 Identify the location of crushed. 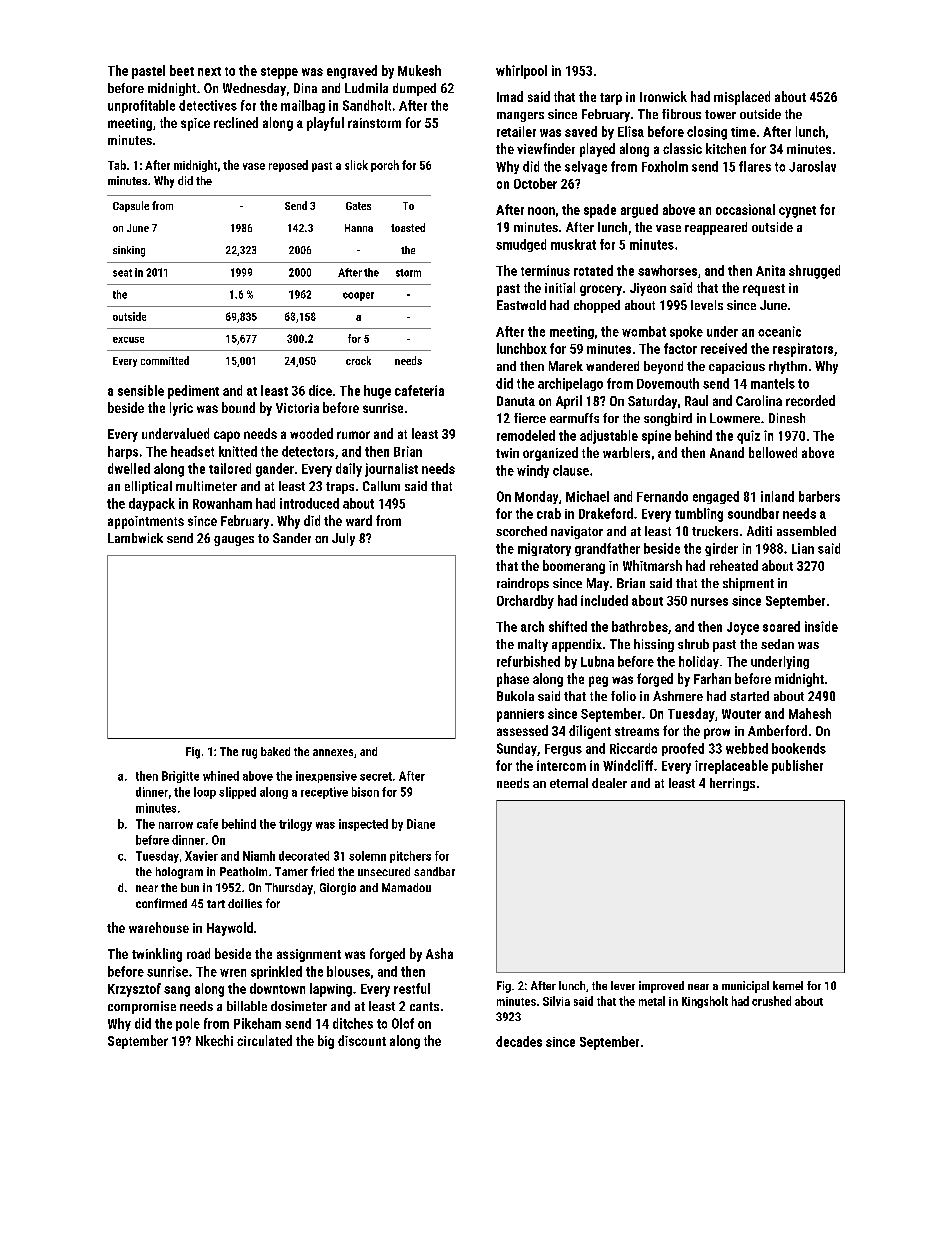
(771, 1001).
